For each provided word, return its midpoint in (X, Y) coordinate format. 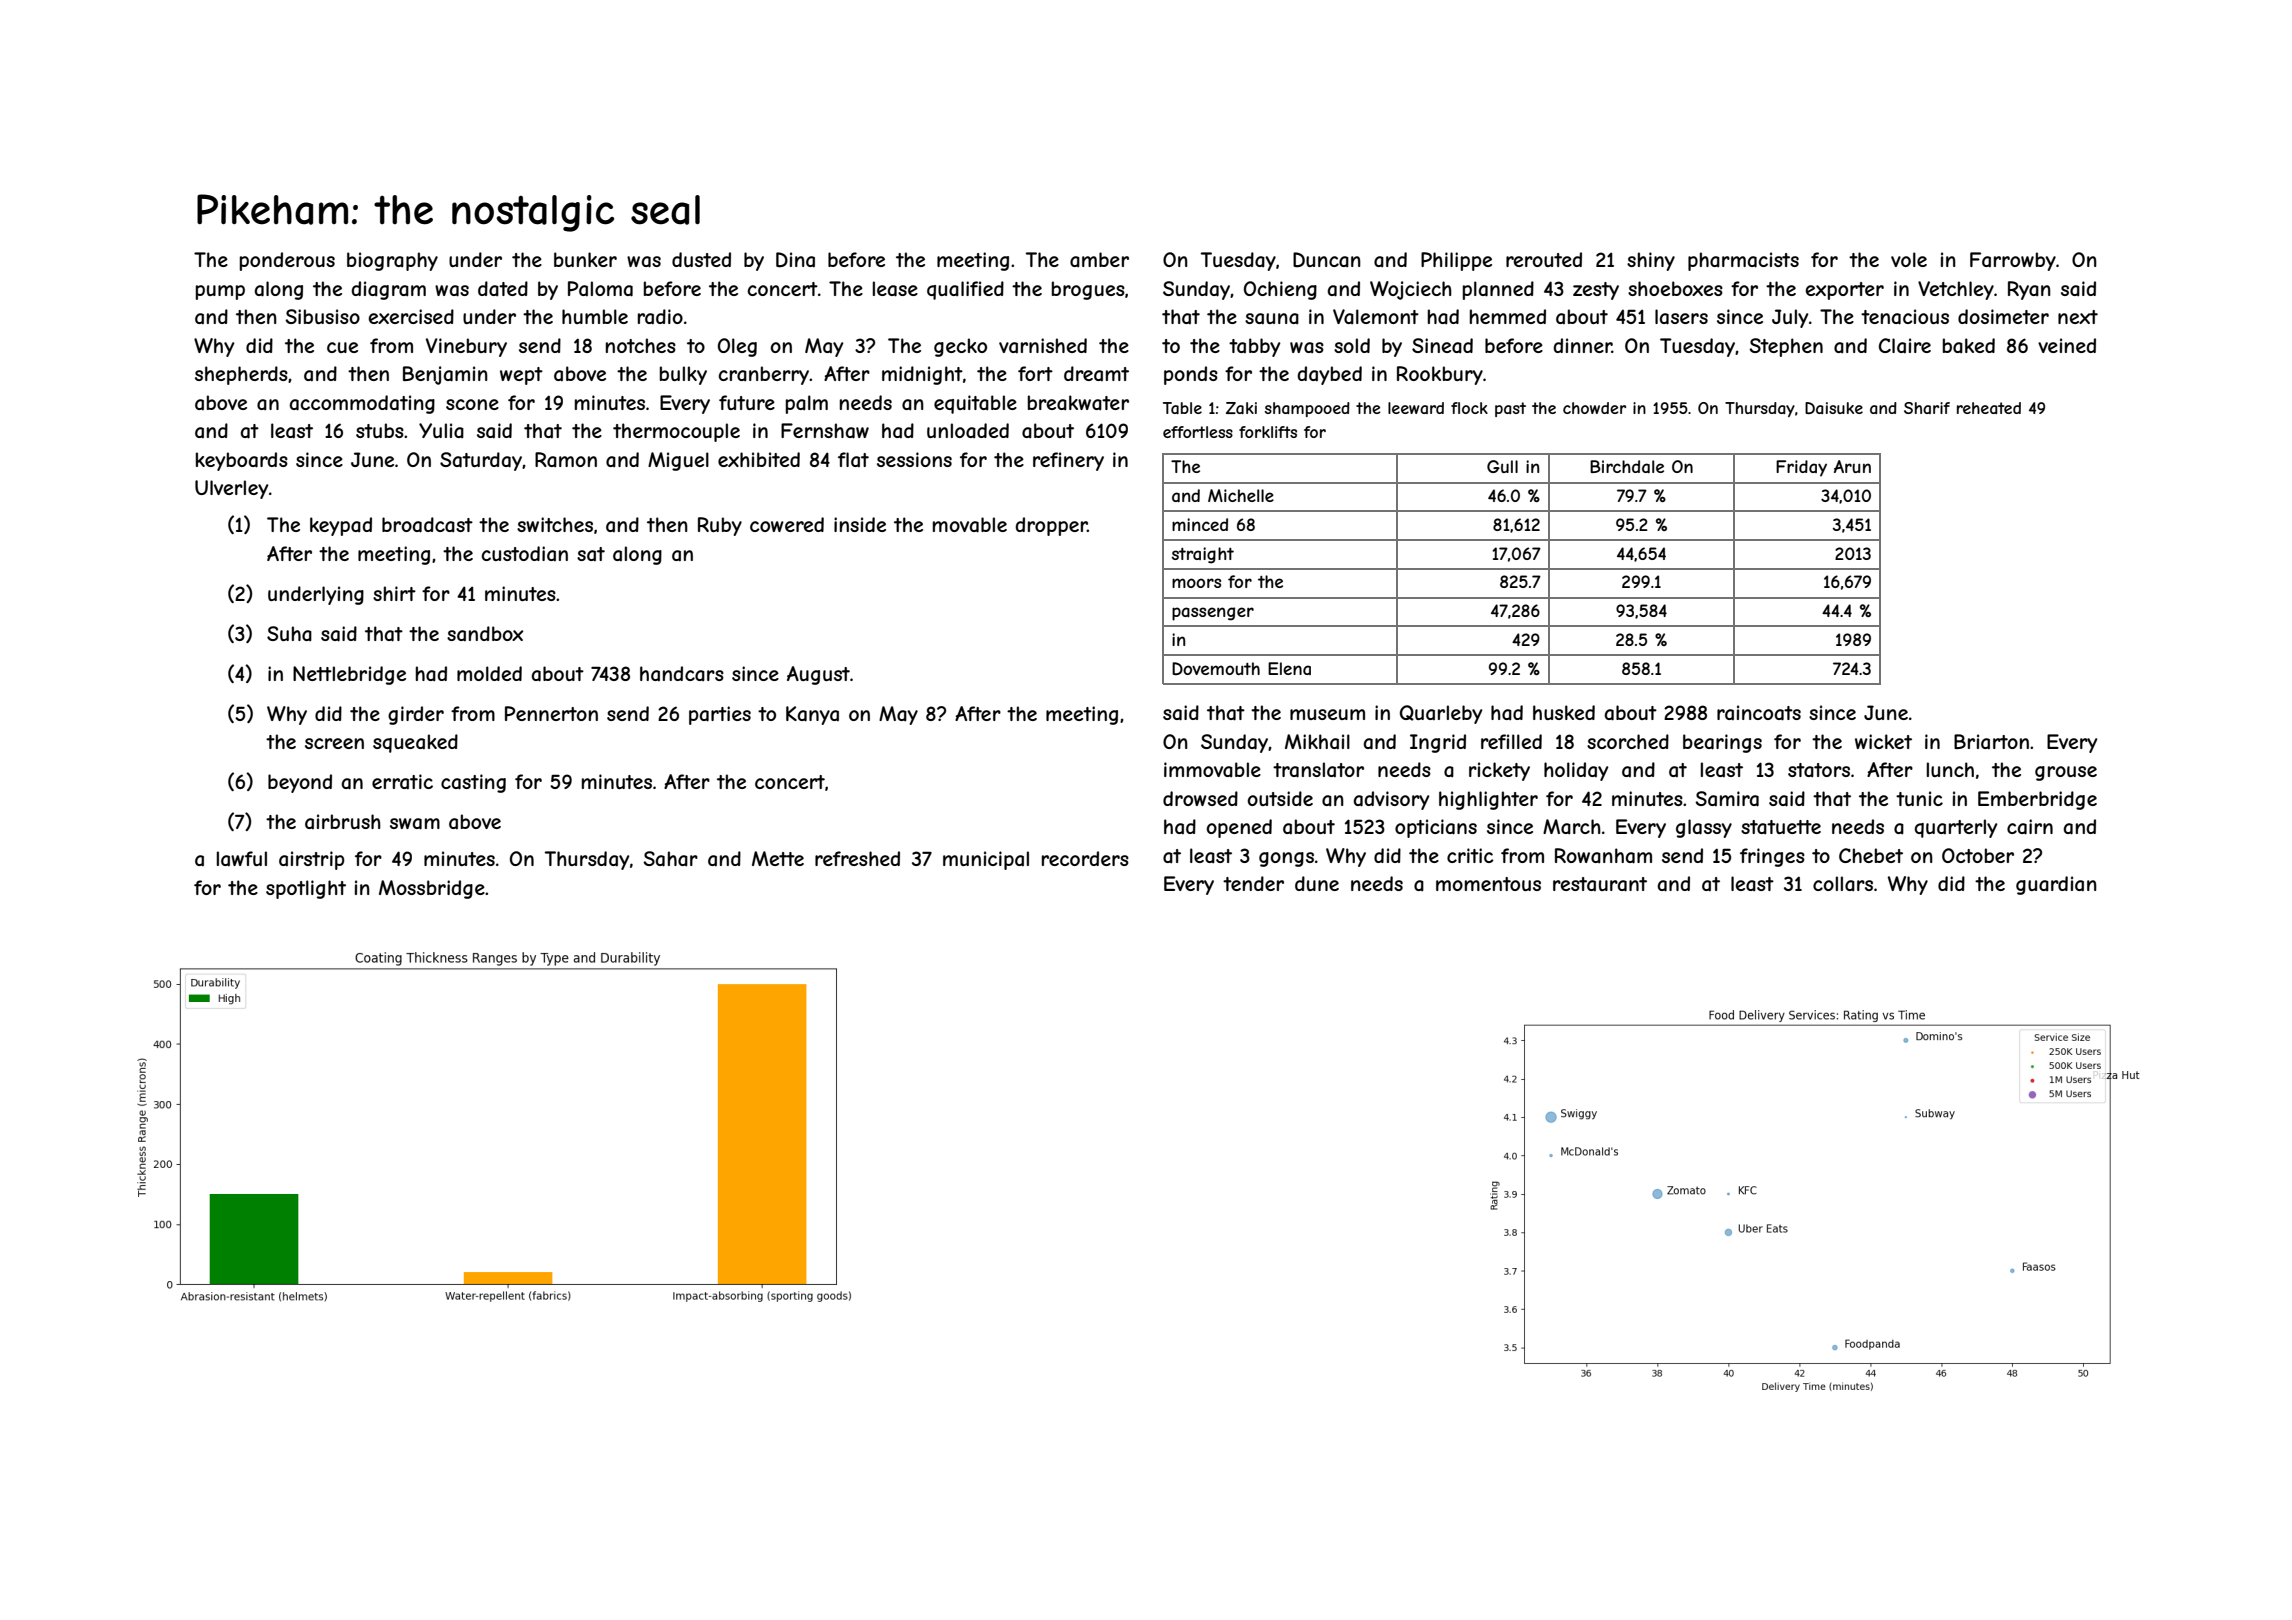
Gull (1502, 466)
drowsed (1200, 798)
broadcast (427, 525)
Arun (1852, 466)
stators (1819, 770)
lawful (242, 859)
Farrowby (2013, 261)
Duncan (1327, 260)
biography (392, 261)
